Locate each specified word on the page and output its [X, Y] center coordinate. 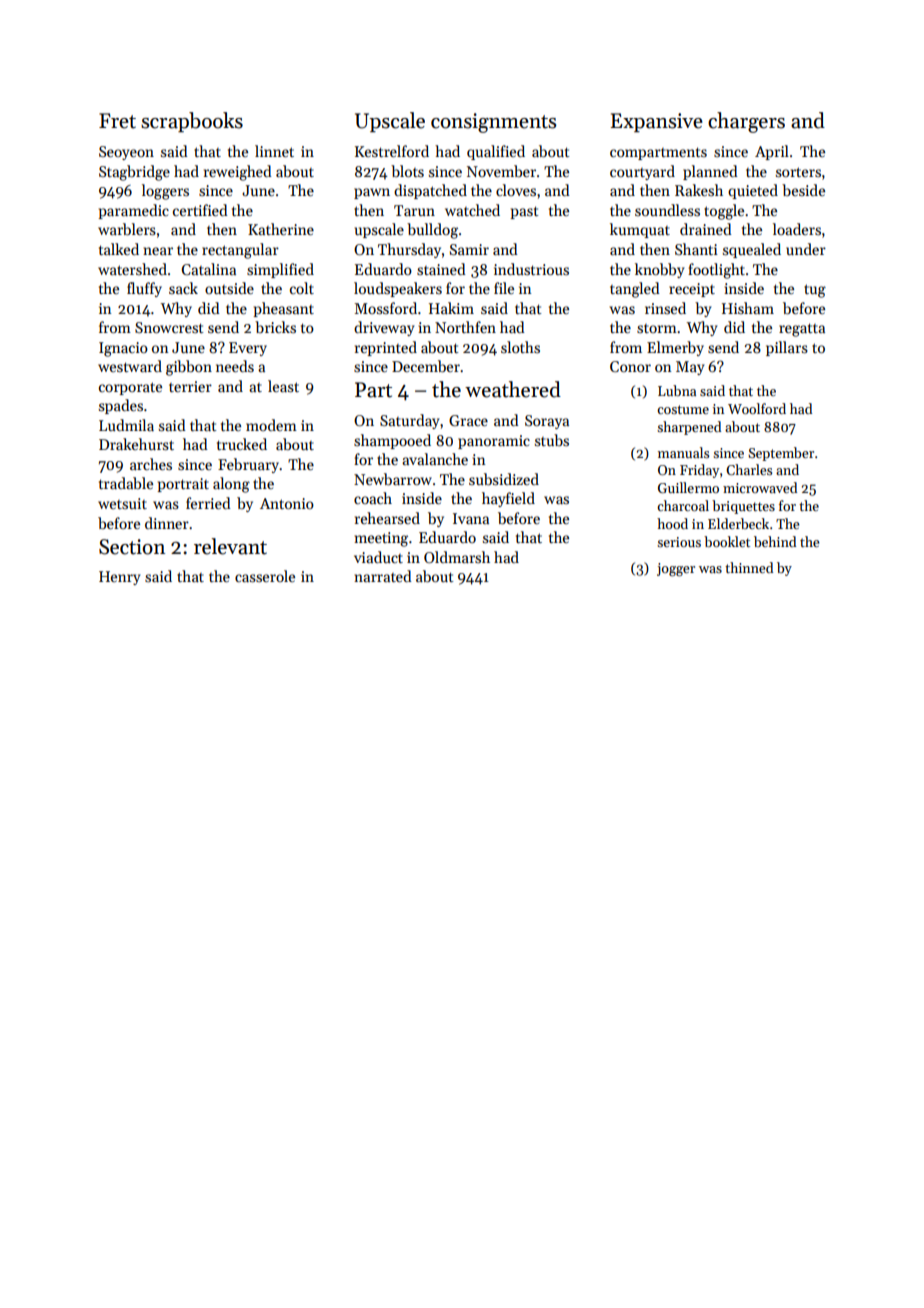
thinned [749, 567]
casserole [265, 576]
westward [130, 366]
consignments [493, 123]
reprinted [386, 348]
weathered [513, 389]
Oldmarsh [457, 557]
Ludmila [126, 425]
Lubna [677, 390]
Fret [117, 121]
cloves [516, 190]
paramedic [133, 211]
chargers [746, 122]
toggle [724, 212]
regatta [802, 330]
